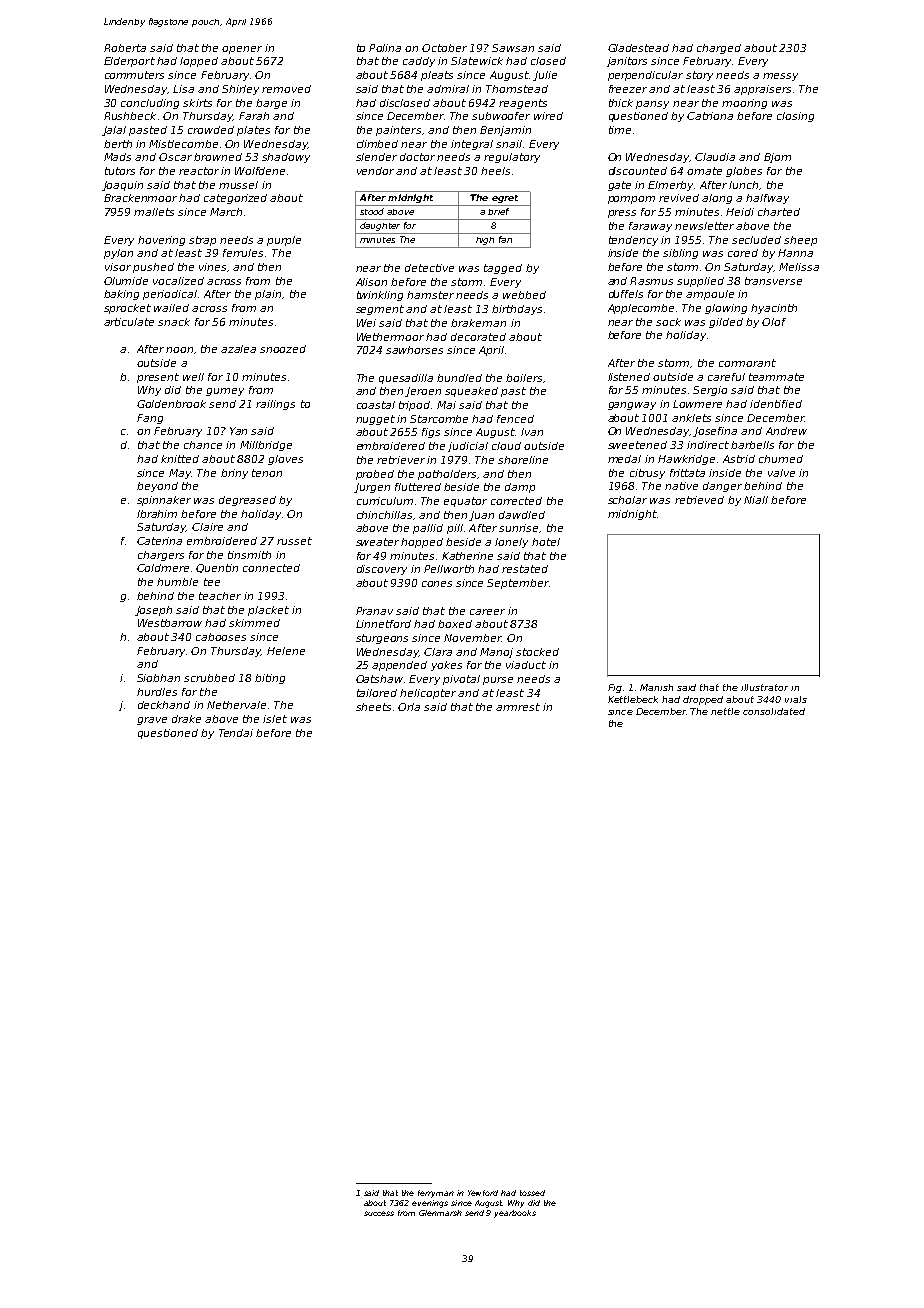  What do you see at coordinates (518, 707) in the document?
I see `armrest` at bounding box center [518, 707].
